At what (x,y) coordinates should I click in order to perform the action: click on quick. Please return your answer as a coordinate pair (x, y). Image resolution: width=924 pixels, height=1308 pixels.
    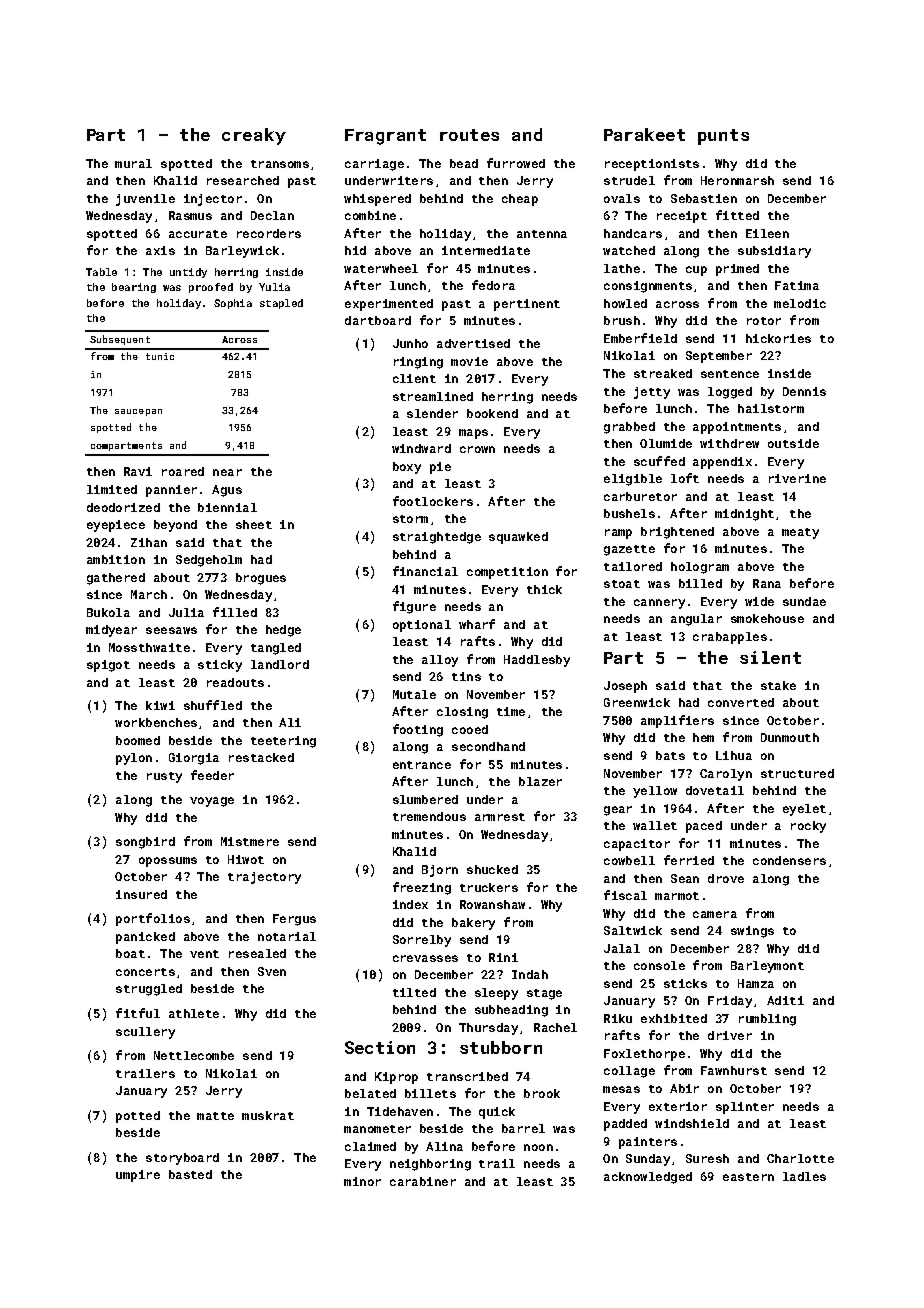
    Looking at the image, I should click on (497, 1113).
